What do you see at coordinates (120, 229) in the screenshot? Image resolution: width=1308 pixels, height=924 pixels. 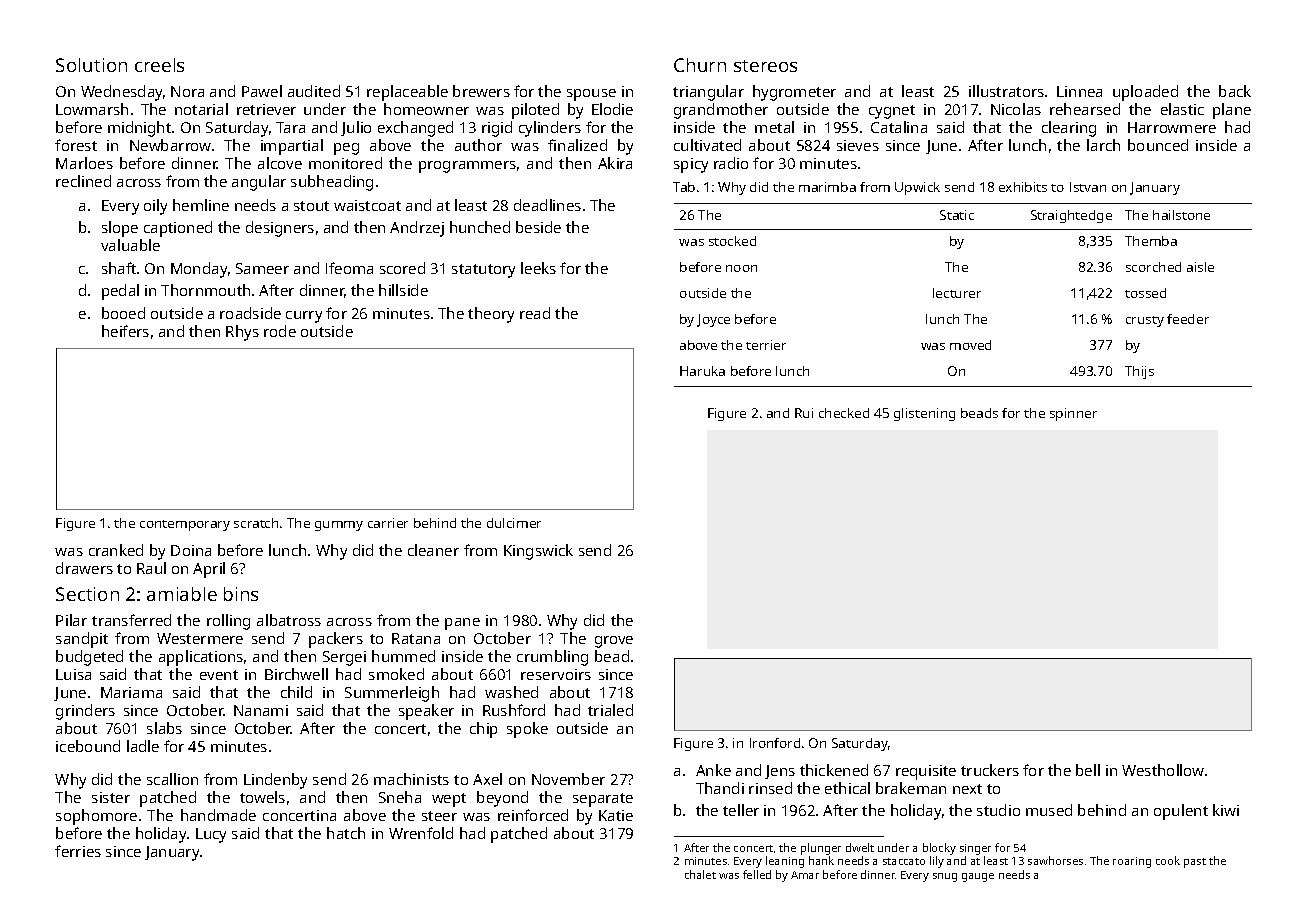 I see `slope` at bounding box center [120, 229].
